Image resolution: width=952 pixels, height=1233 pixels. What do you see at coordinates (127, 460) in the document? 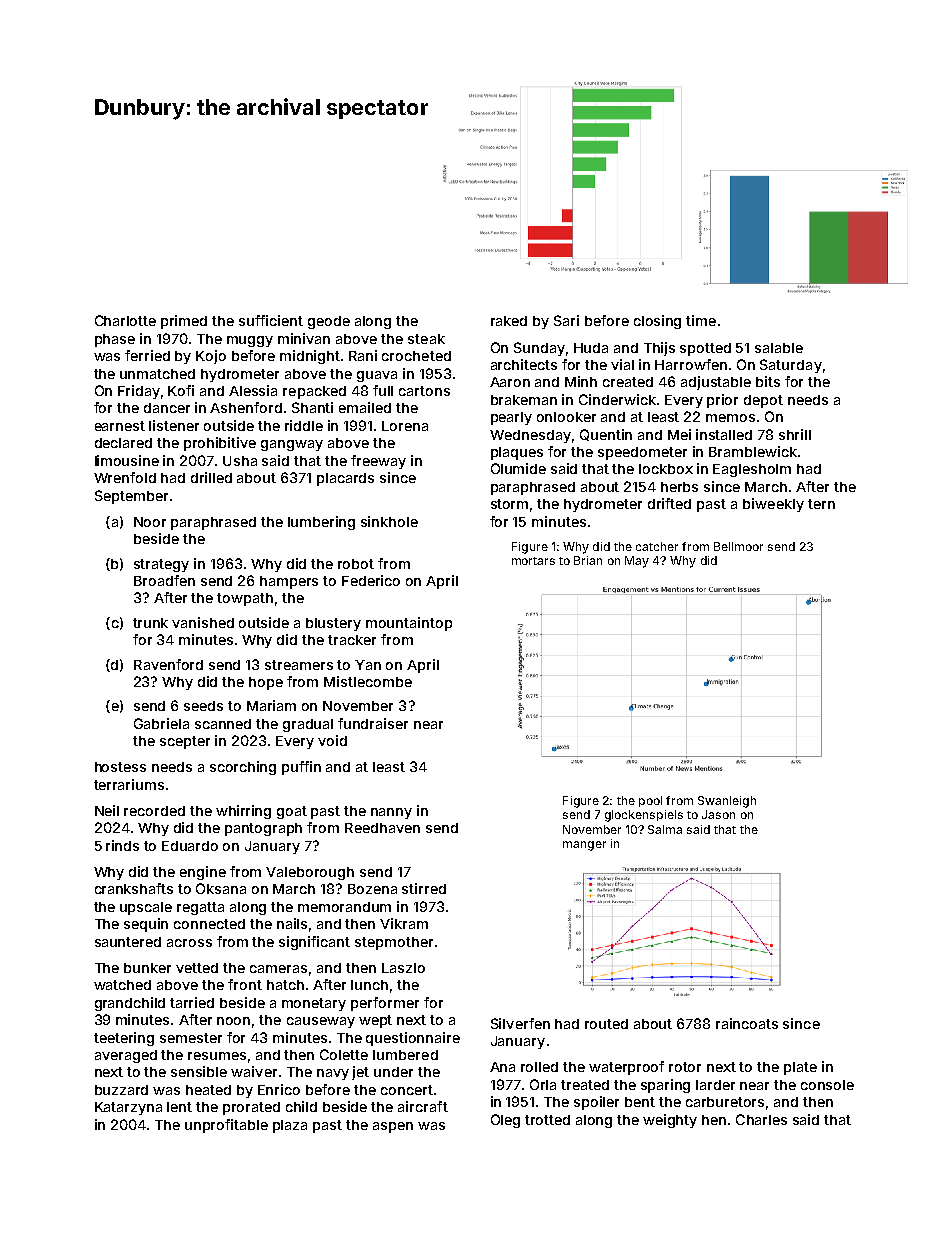
I see `limousine` at bounding box center [127, 460].
